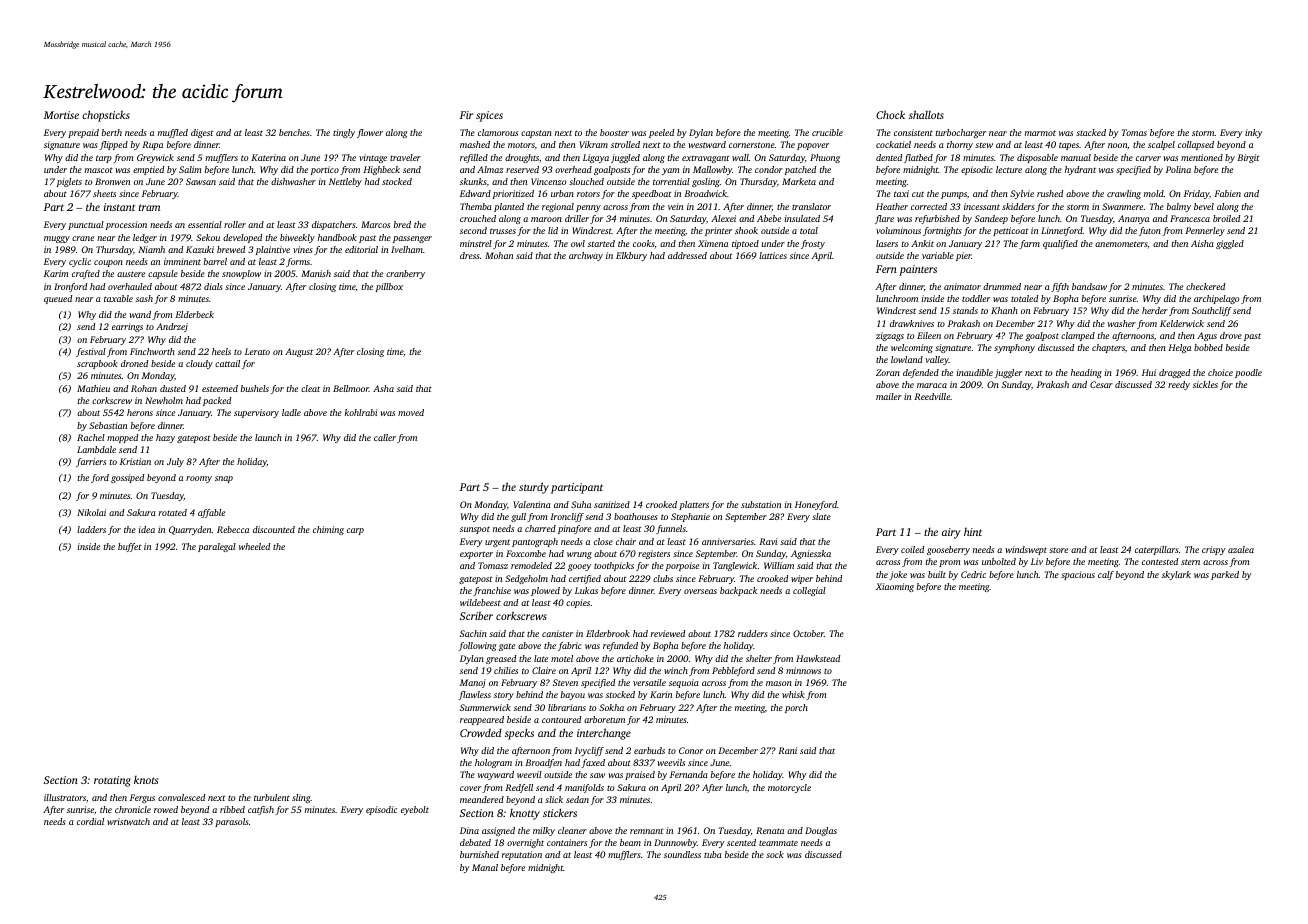 Image resolution: width=1308 pixels, height=924 pixels. I want to click on inaudible, so click(974, 372).
